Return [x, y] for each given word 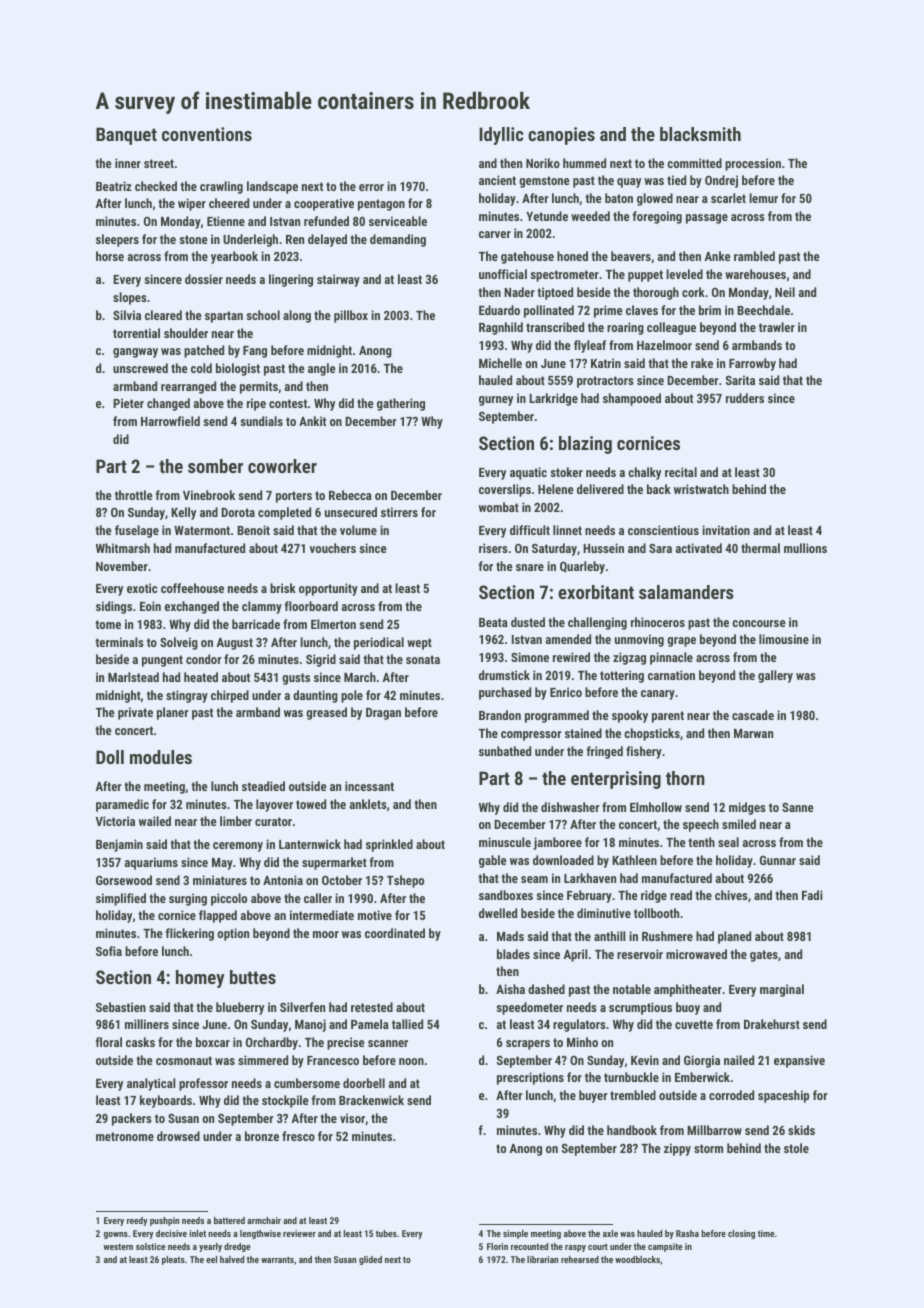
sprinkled [389, 845]
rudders [745, 398]
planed [734, 937]
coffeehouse [192, 588]
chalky [644, 473]
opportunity [328, 589]
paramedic [122, 805]
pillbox [351, 316]
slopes [130, 298]
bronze [262, 1136]
